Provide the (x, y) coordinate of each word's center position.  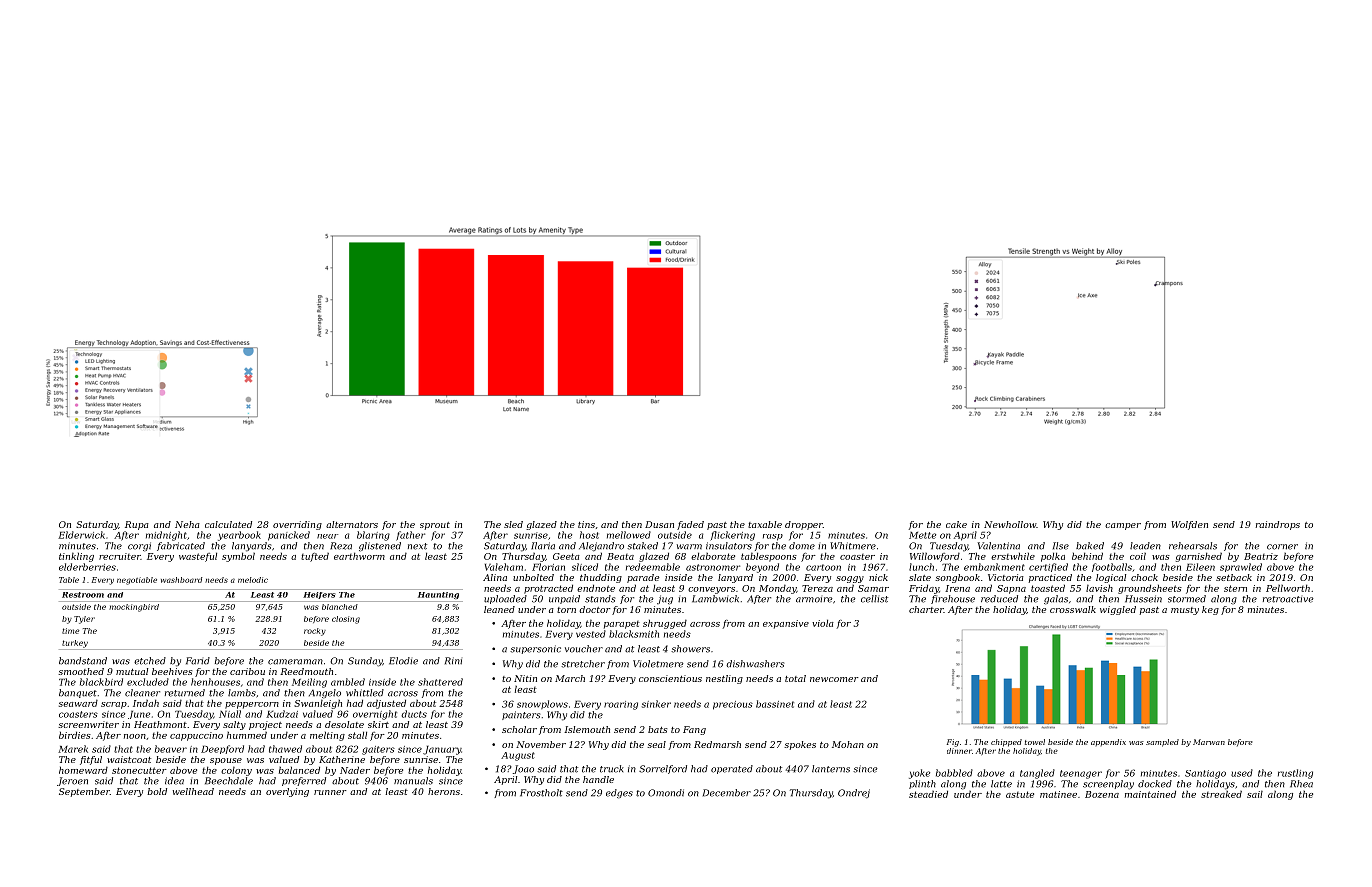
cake (956, 524)
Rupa (137, 525)
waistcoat (129, 759)
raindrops (1278, 525)
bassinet (775, 704)
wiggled (1118, 610)
